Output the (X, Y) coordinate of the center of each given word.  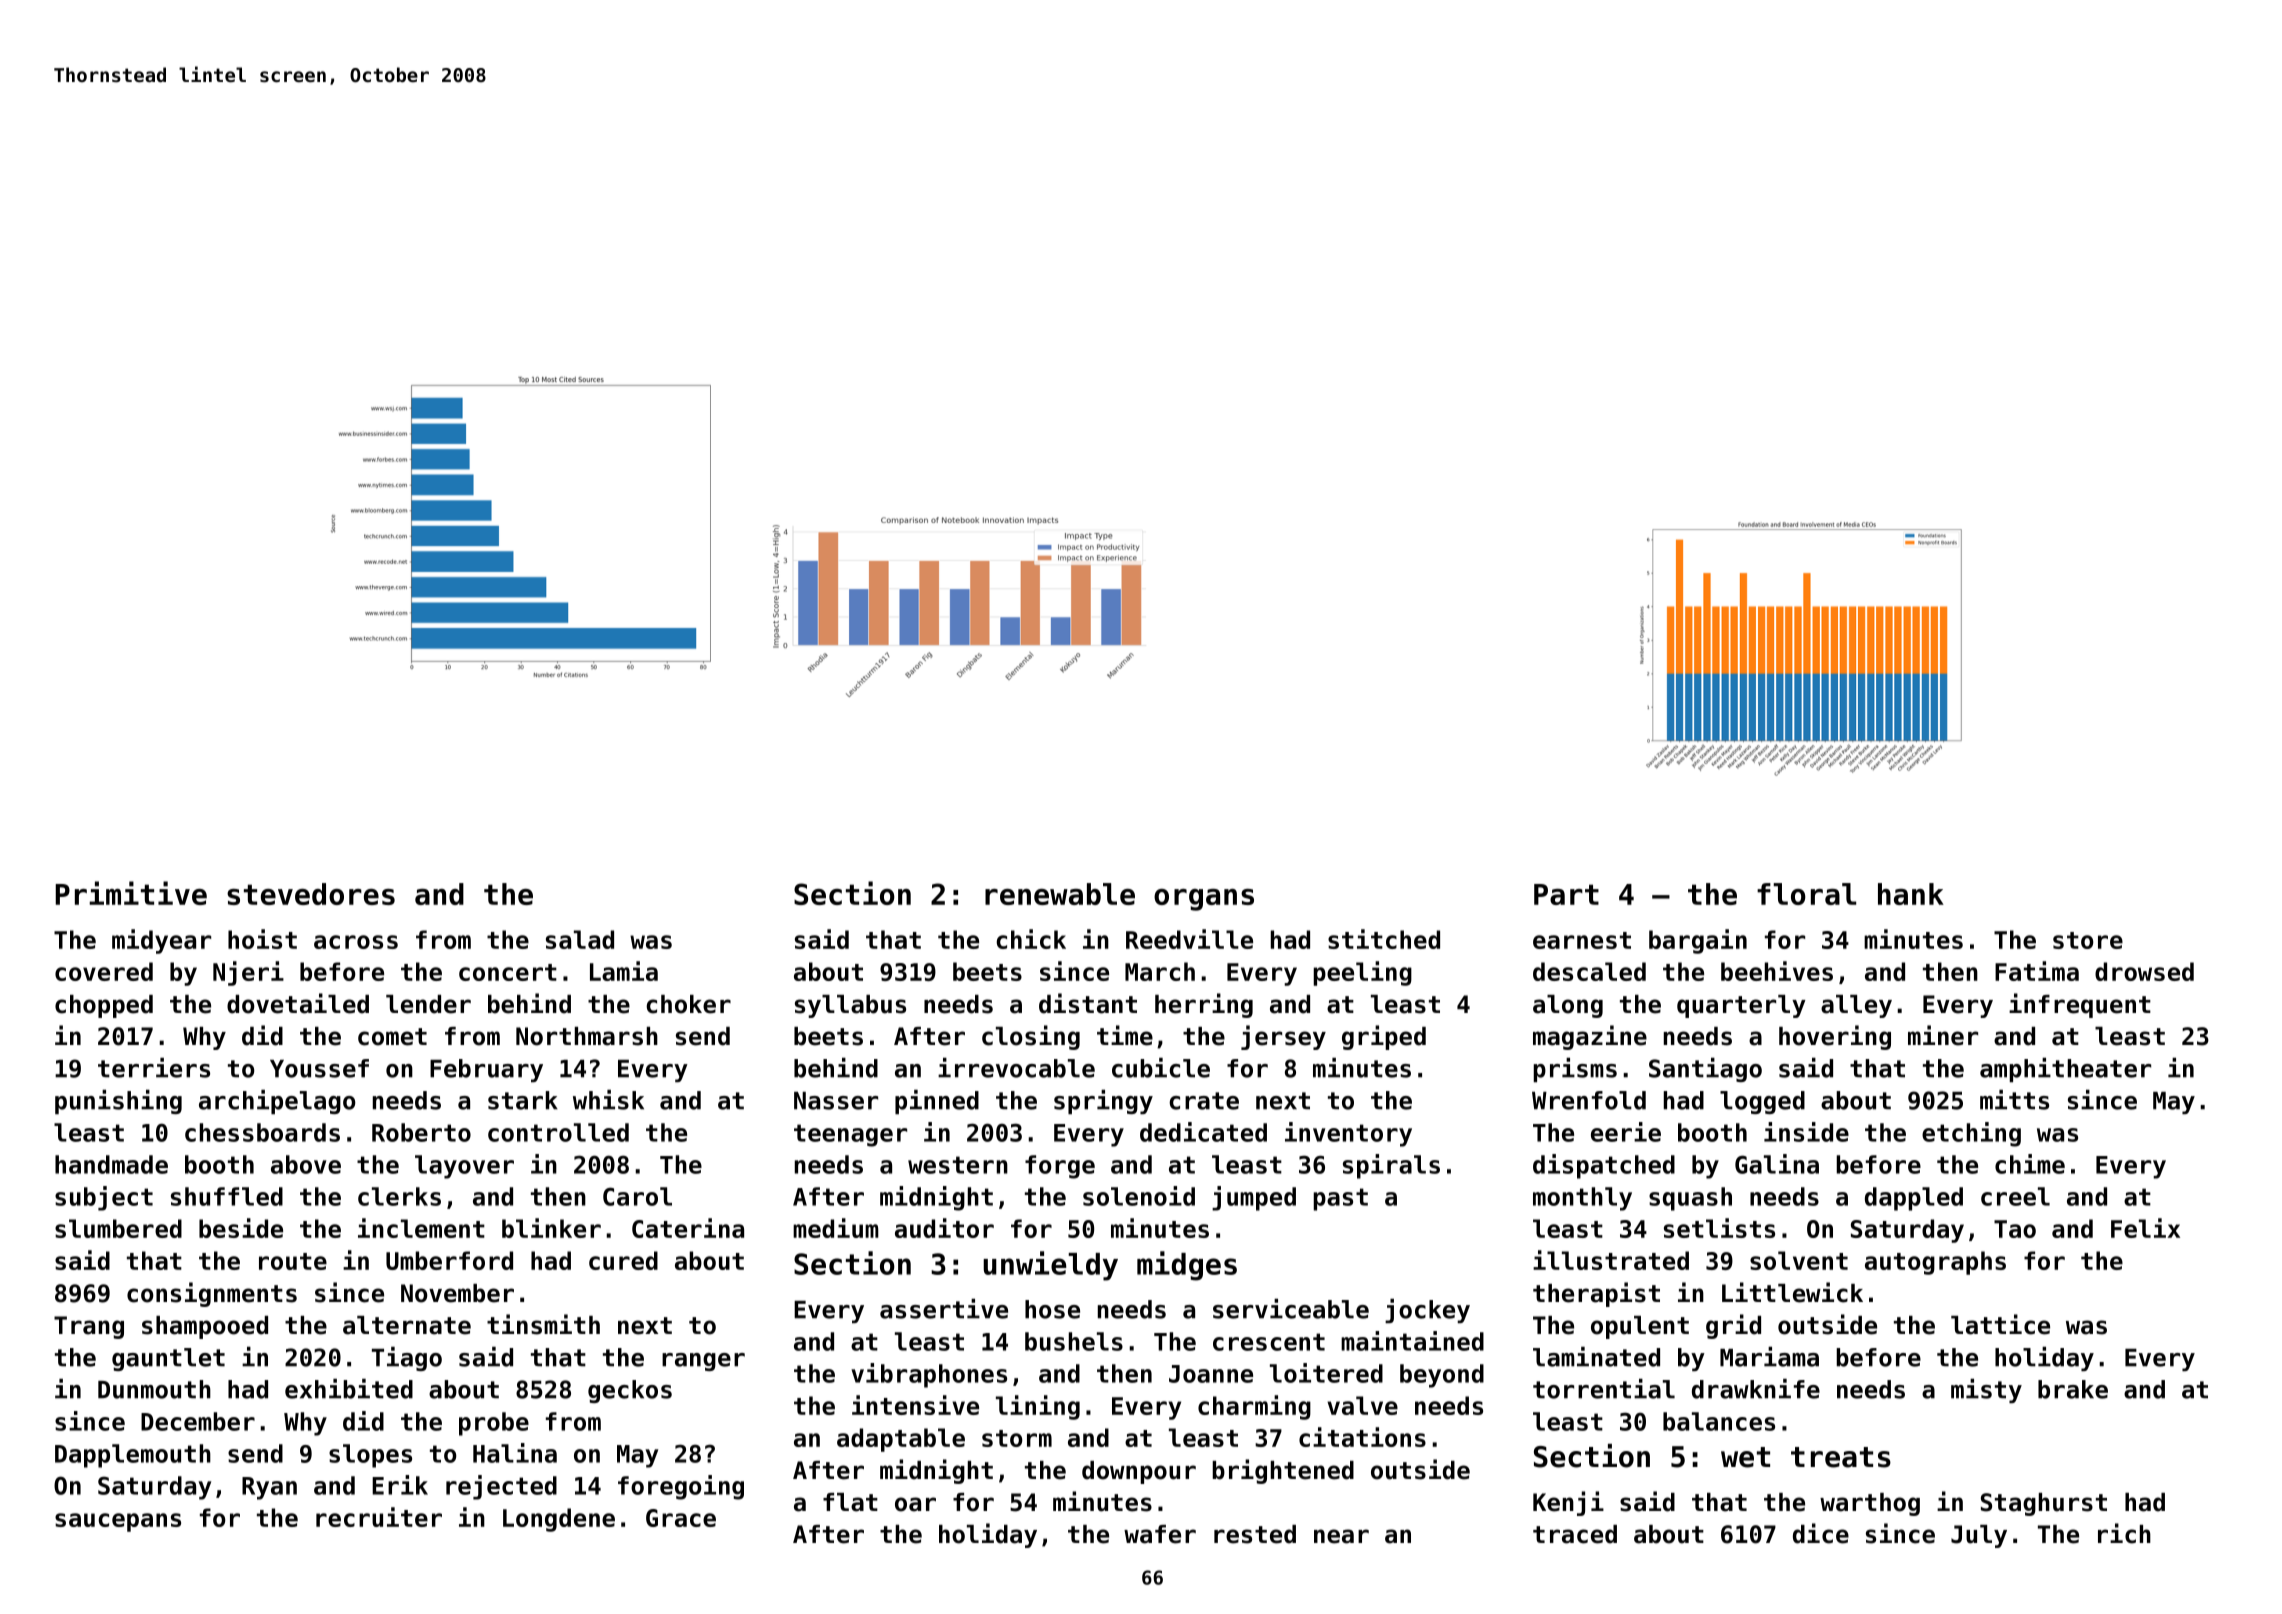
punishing (118, 1102)
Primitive (131, 893)
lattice (2000, 1324)
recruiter (379, 1517)
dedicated (1203, 1132)
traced (1575, 1534)
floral (1806, 894)
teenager (850, 1135)
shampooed (205, 1327)
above (306, 1164)
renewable (1060, 894)
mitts (2014, 1100)
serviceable (1291, 1309)
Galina (1777, 1164)
